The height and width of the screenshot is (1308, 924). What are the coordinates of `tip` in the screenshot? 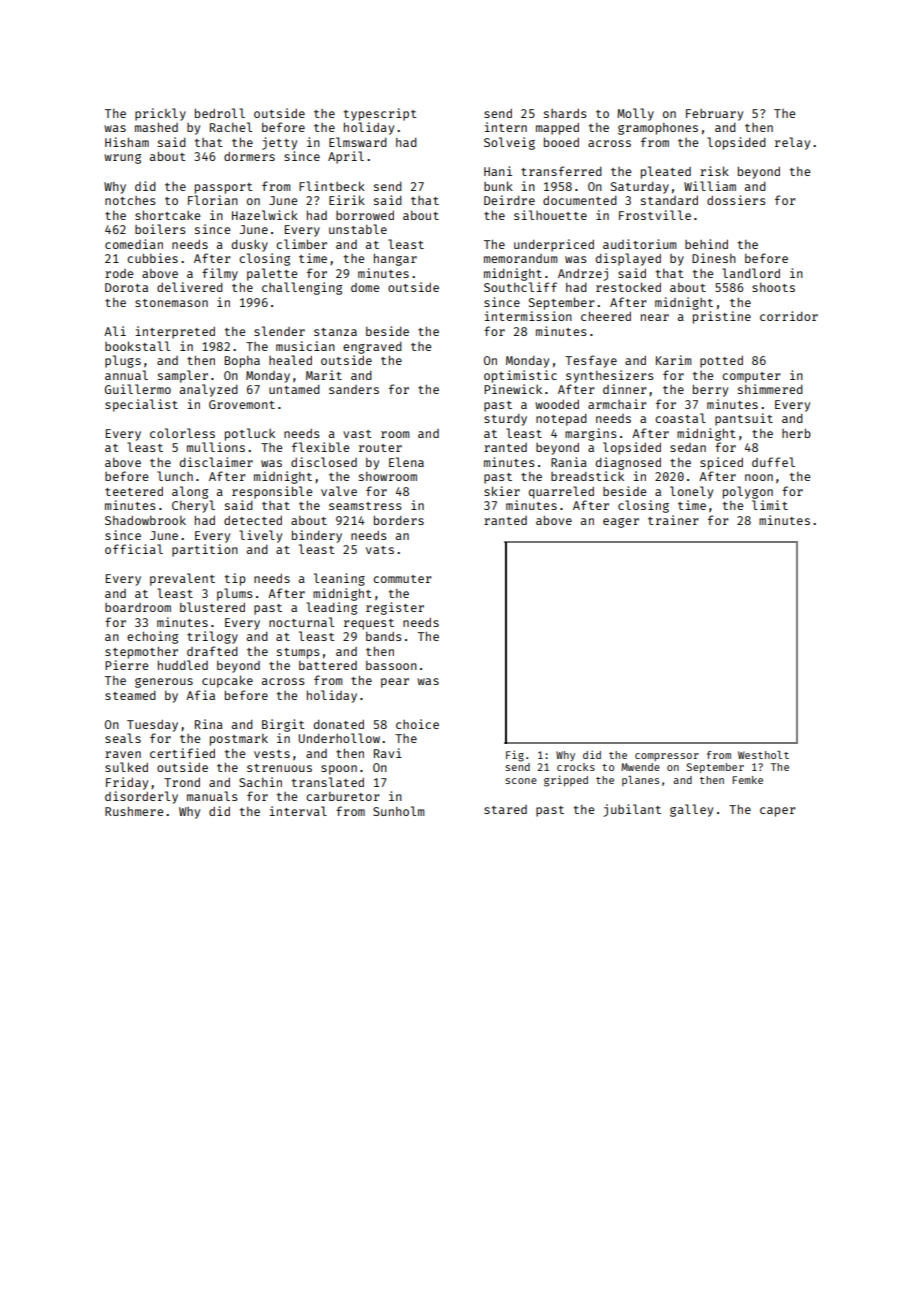 It's located at (235, 579).
